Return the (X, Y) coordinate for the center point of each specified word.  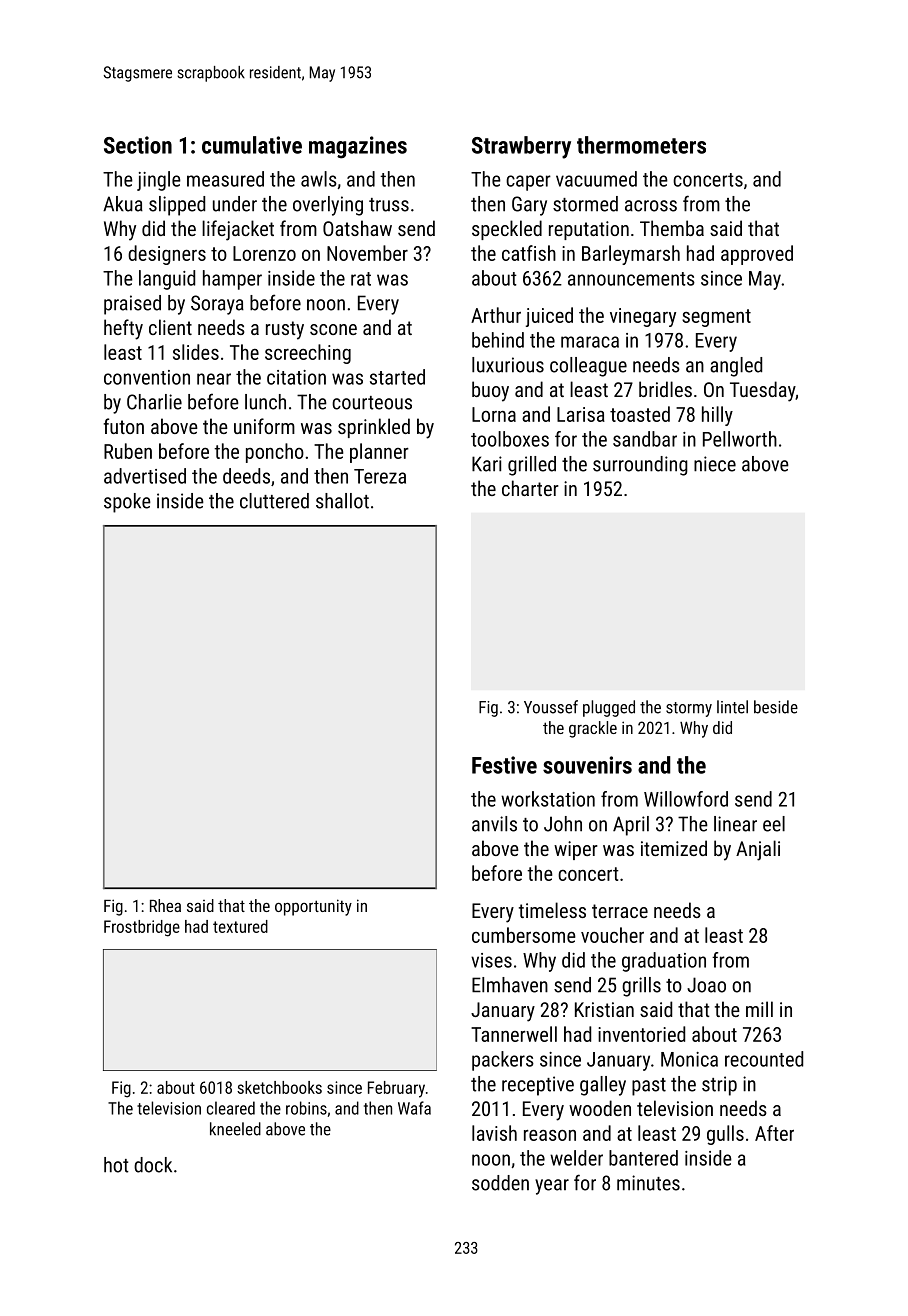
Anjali (758, 850)
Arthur (496, 315)
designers (167, 255)
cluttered (274, 501)
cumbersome (524, 935)
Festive (504, 765)
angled (736, 367)
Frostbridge (142, 928)
